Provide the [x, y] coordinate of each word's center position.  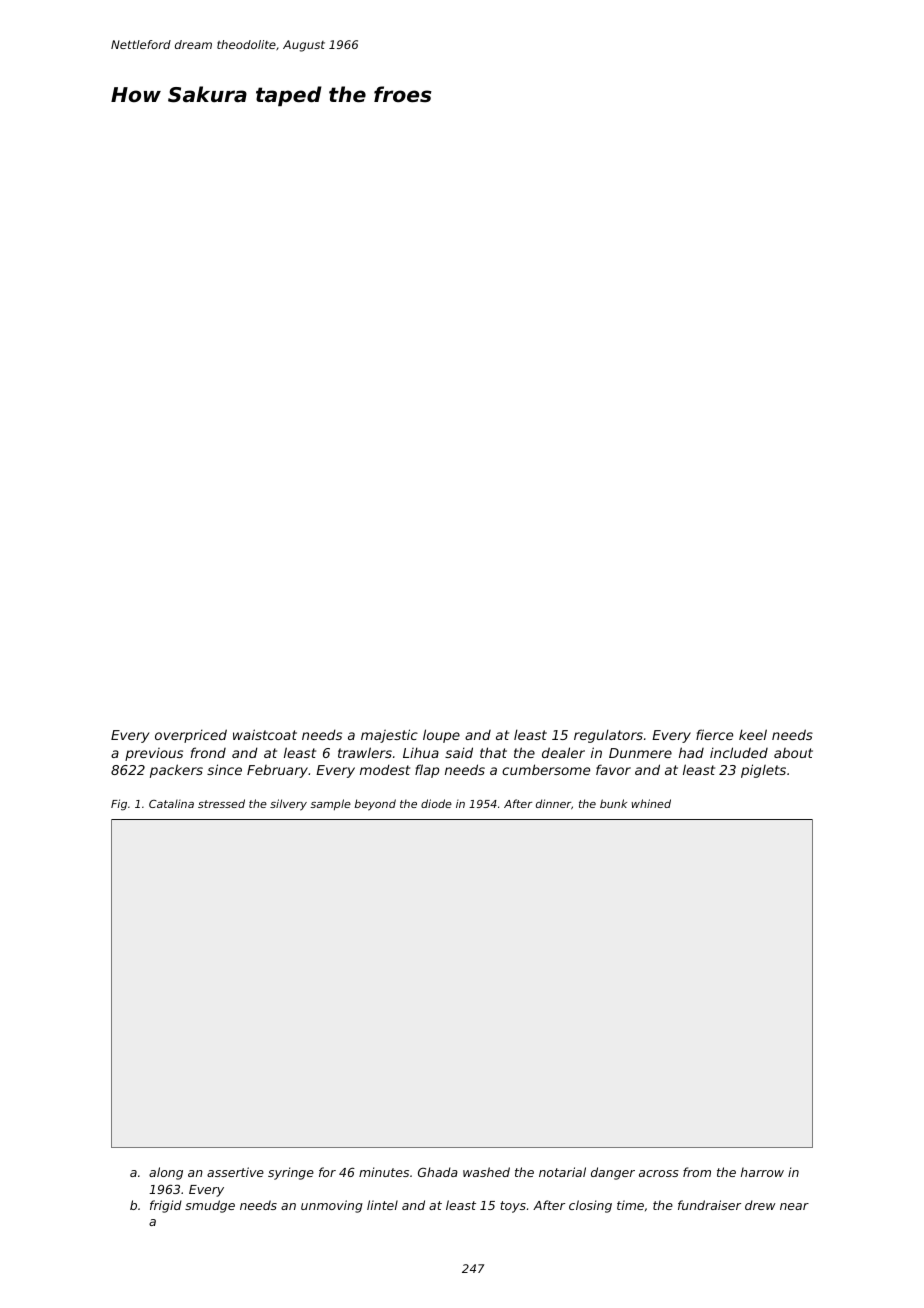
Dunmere [640, 753]
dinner [553, 803]
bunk [613, 803]
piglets [763, 771]
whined [651, 803]
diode [436, 803]
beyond [375, 805]
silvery [288, 805]
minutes [384, 1172]
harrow [762, 1172]
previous [154, 754]
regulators [608, 736]
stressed [221, 803]
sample [330, 804]
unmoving [332, 1206]
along [166, 1173]
